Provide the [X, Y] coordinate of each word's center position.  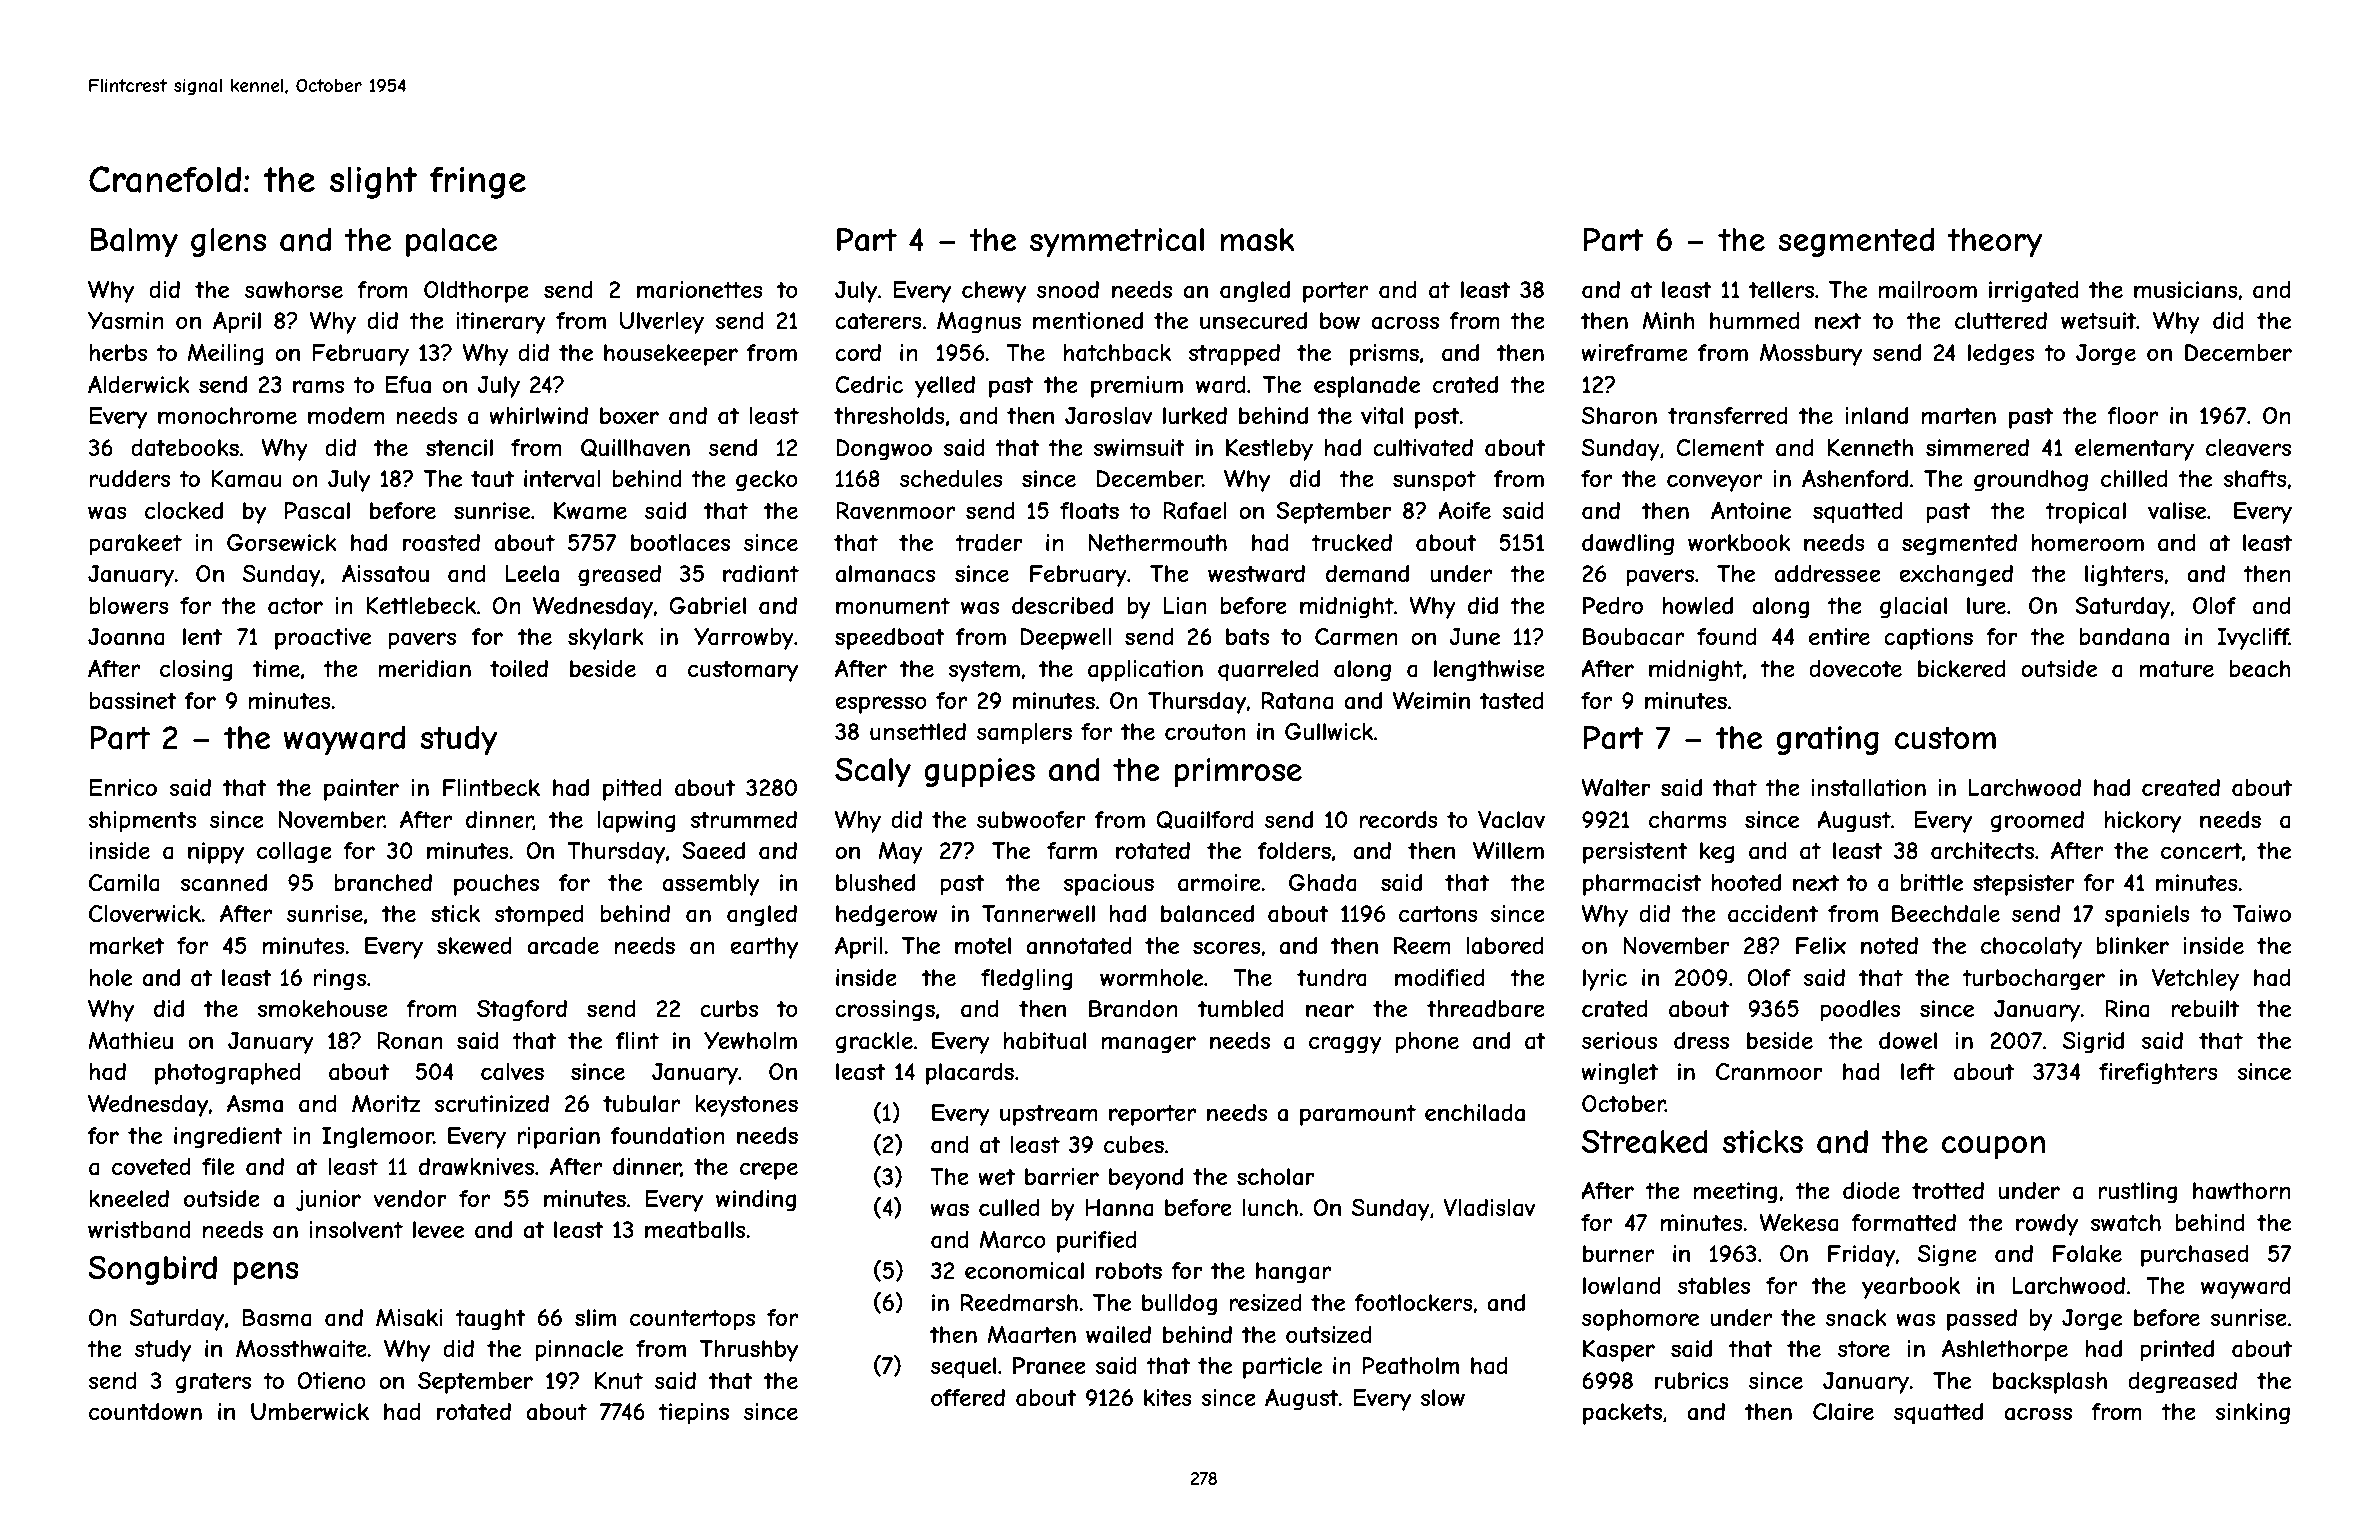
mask [1257, 240]
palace [451, 242]
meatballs [695, 1230]
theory [1994, 243]
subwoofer [1031, 819]
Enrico [123, 787]
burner [1618, 1253]
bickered [1962, 668]
